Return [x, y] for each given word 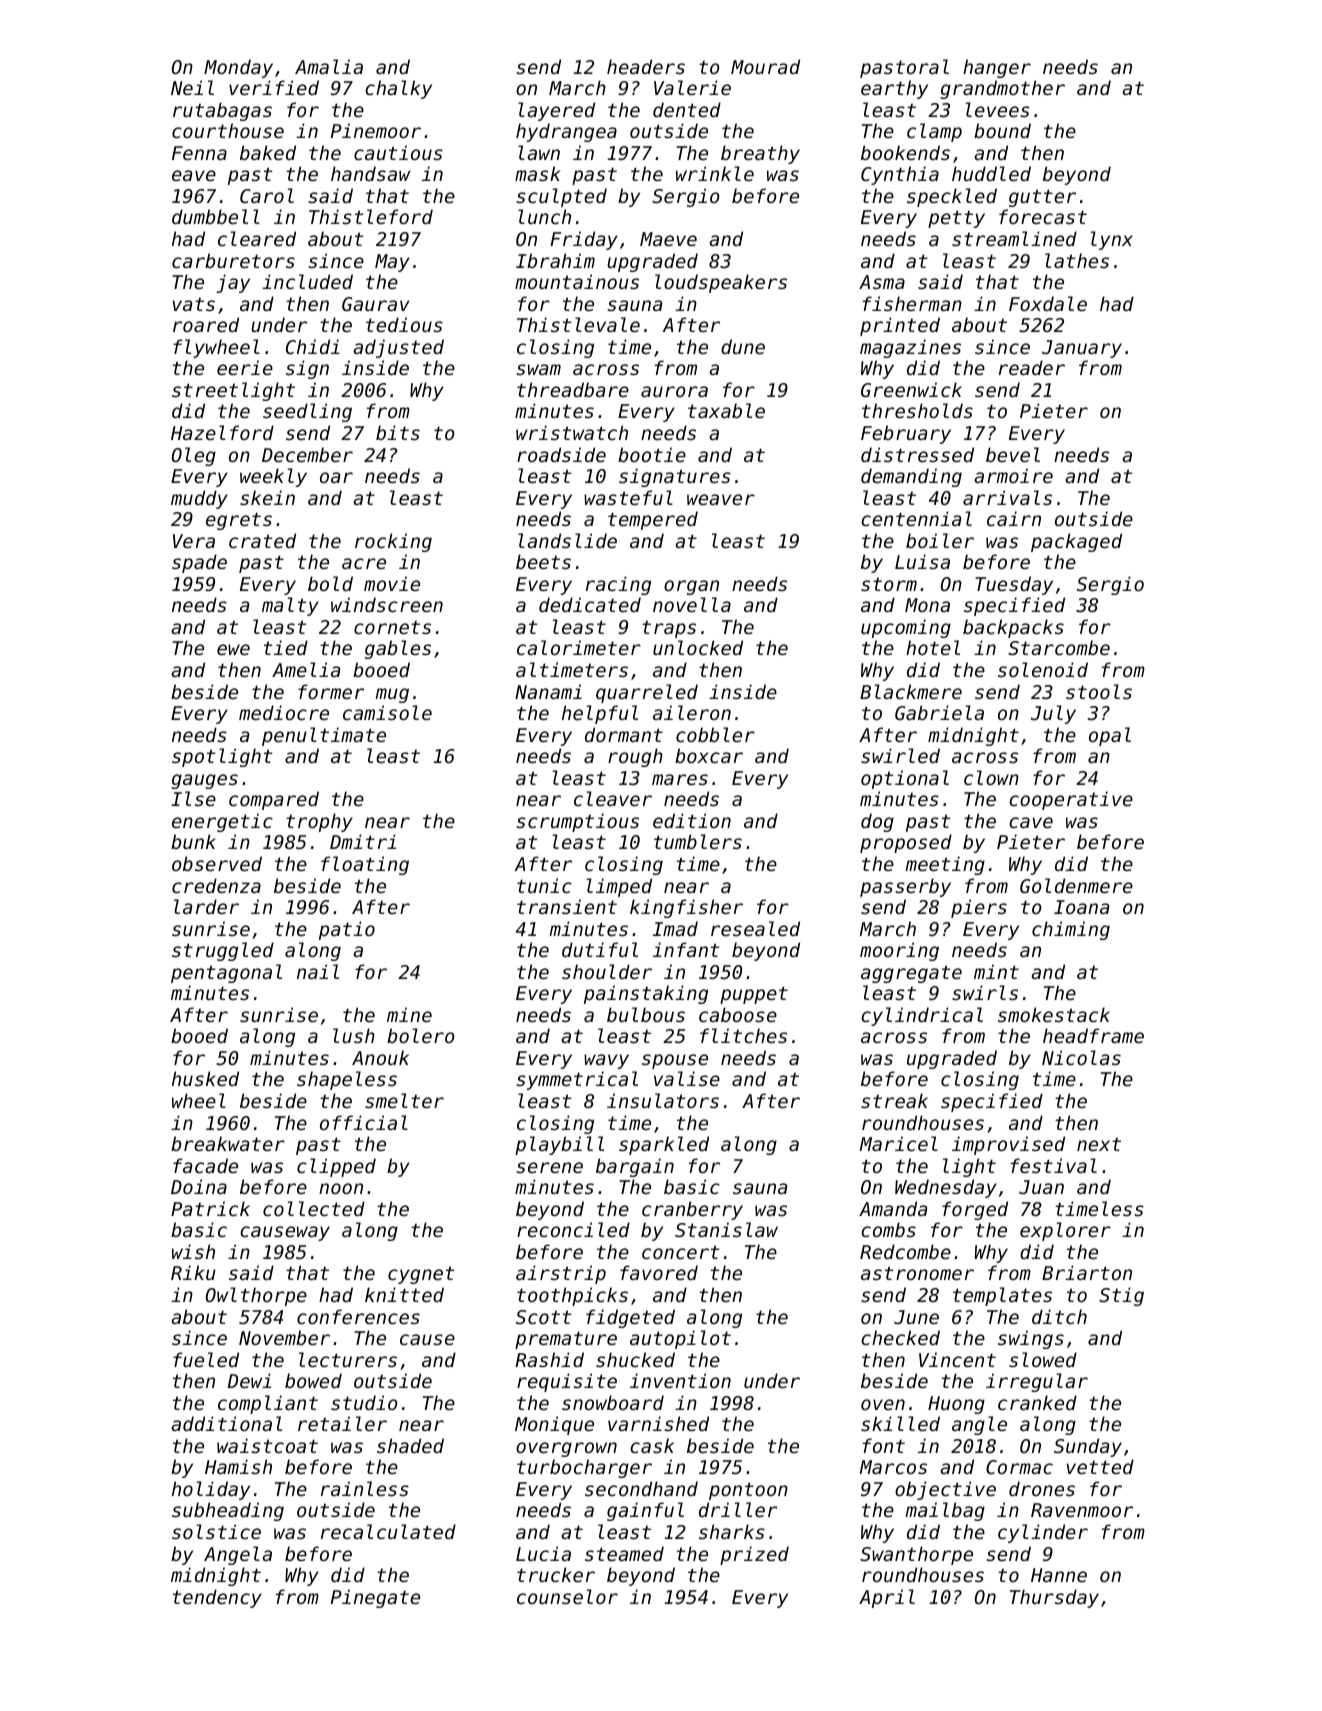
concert [680, 1252]
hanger [997, 68]
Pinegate [375, 1598]
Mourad [765, 66]
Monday [238, 68]
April [887, 1598]
